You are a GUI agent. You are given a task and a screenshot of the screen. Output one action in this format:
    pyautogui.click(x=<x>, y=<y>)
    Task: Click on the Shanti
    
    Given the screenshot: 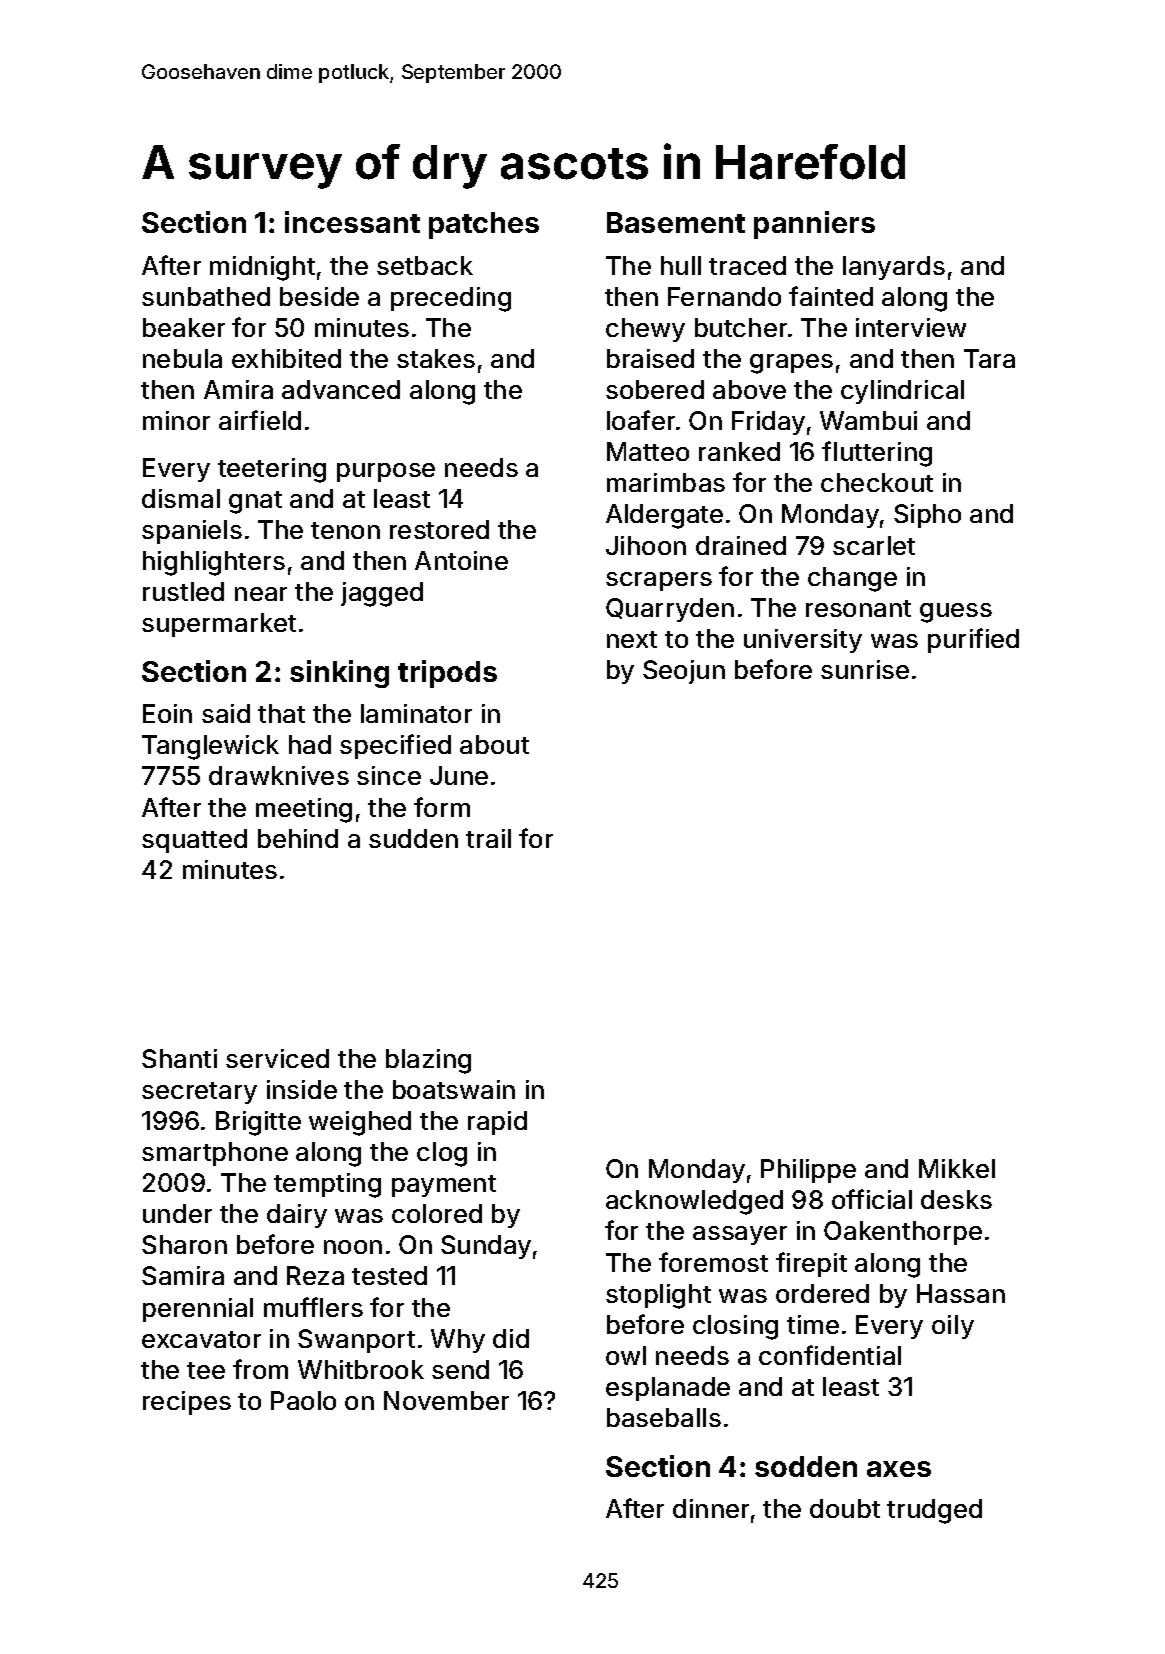 What is the action you would take?
    pyautogui.click(x=179, y=1058)
